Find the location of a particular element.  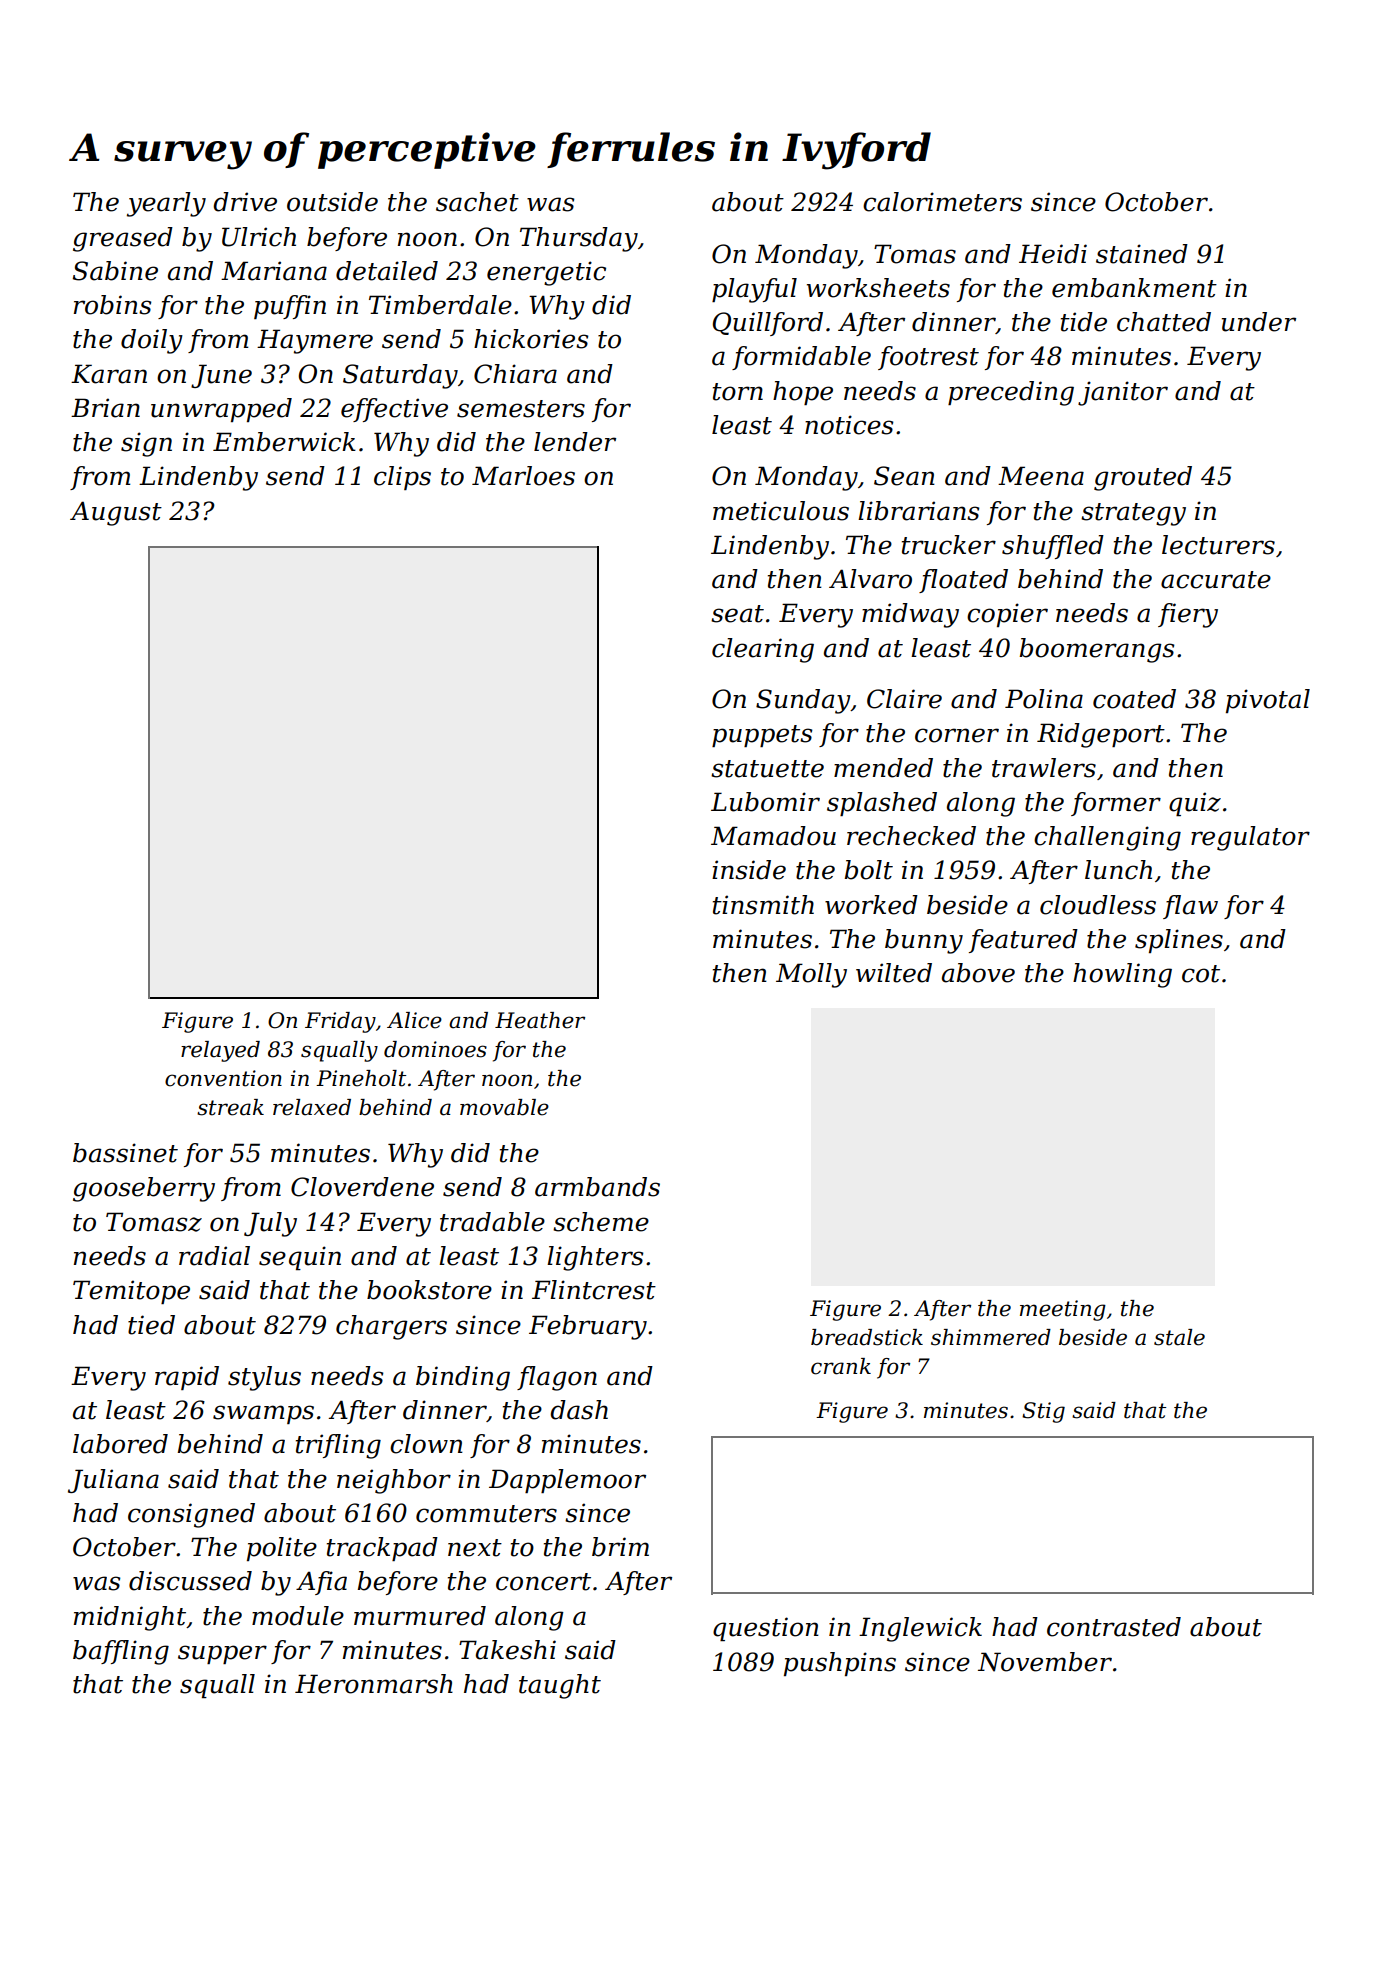

Stig is located at coordinates (1043, 1412).
